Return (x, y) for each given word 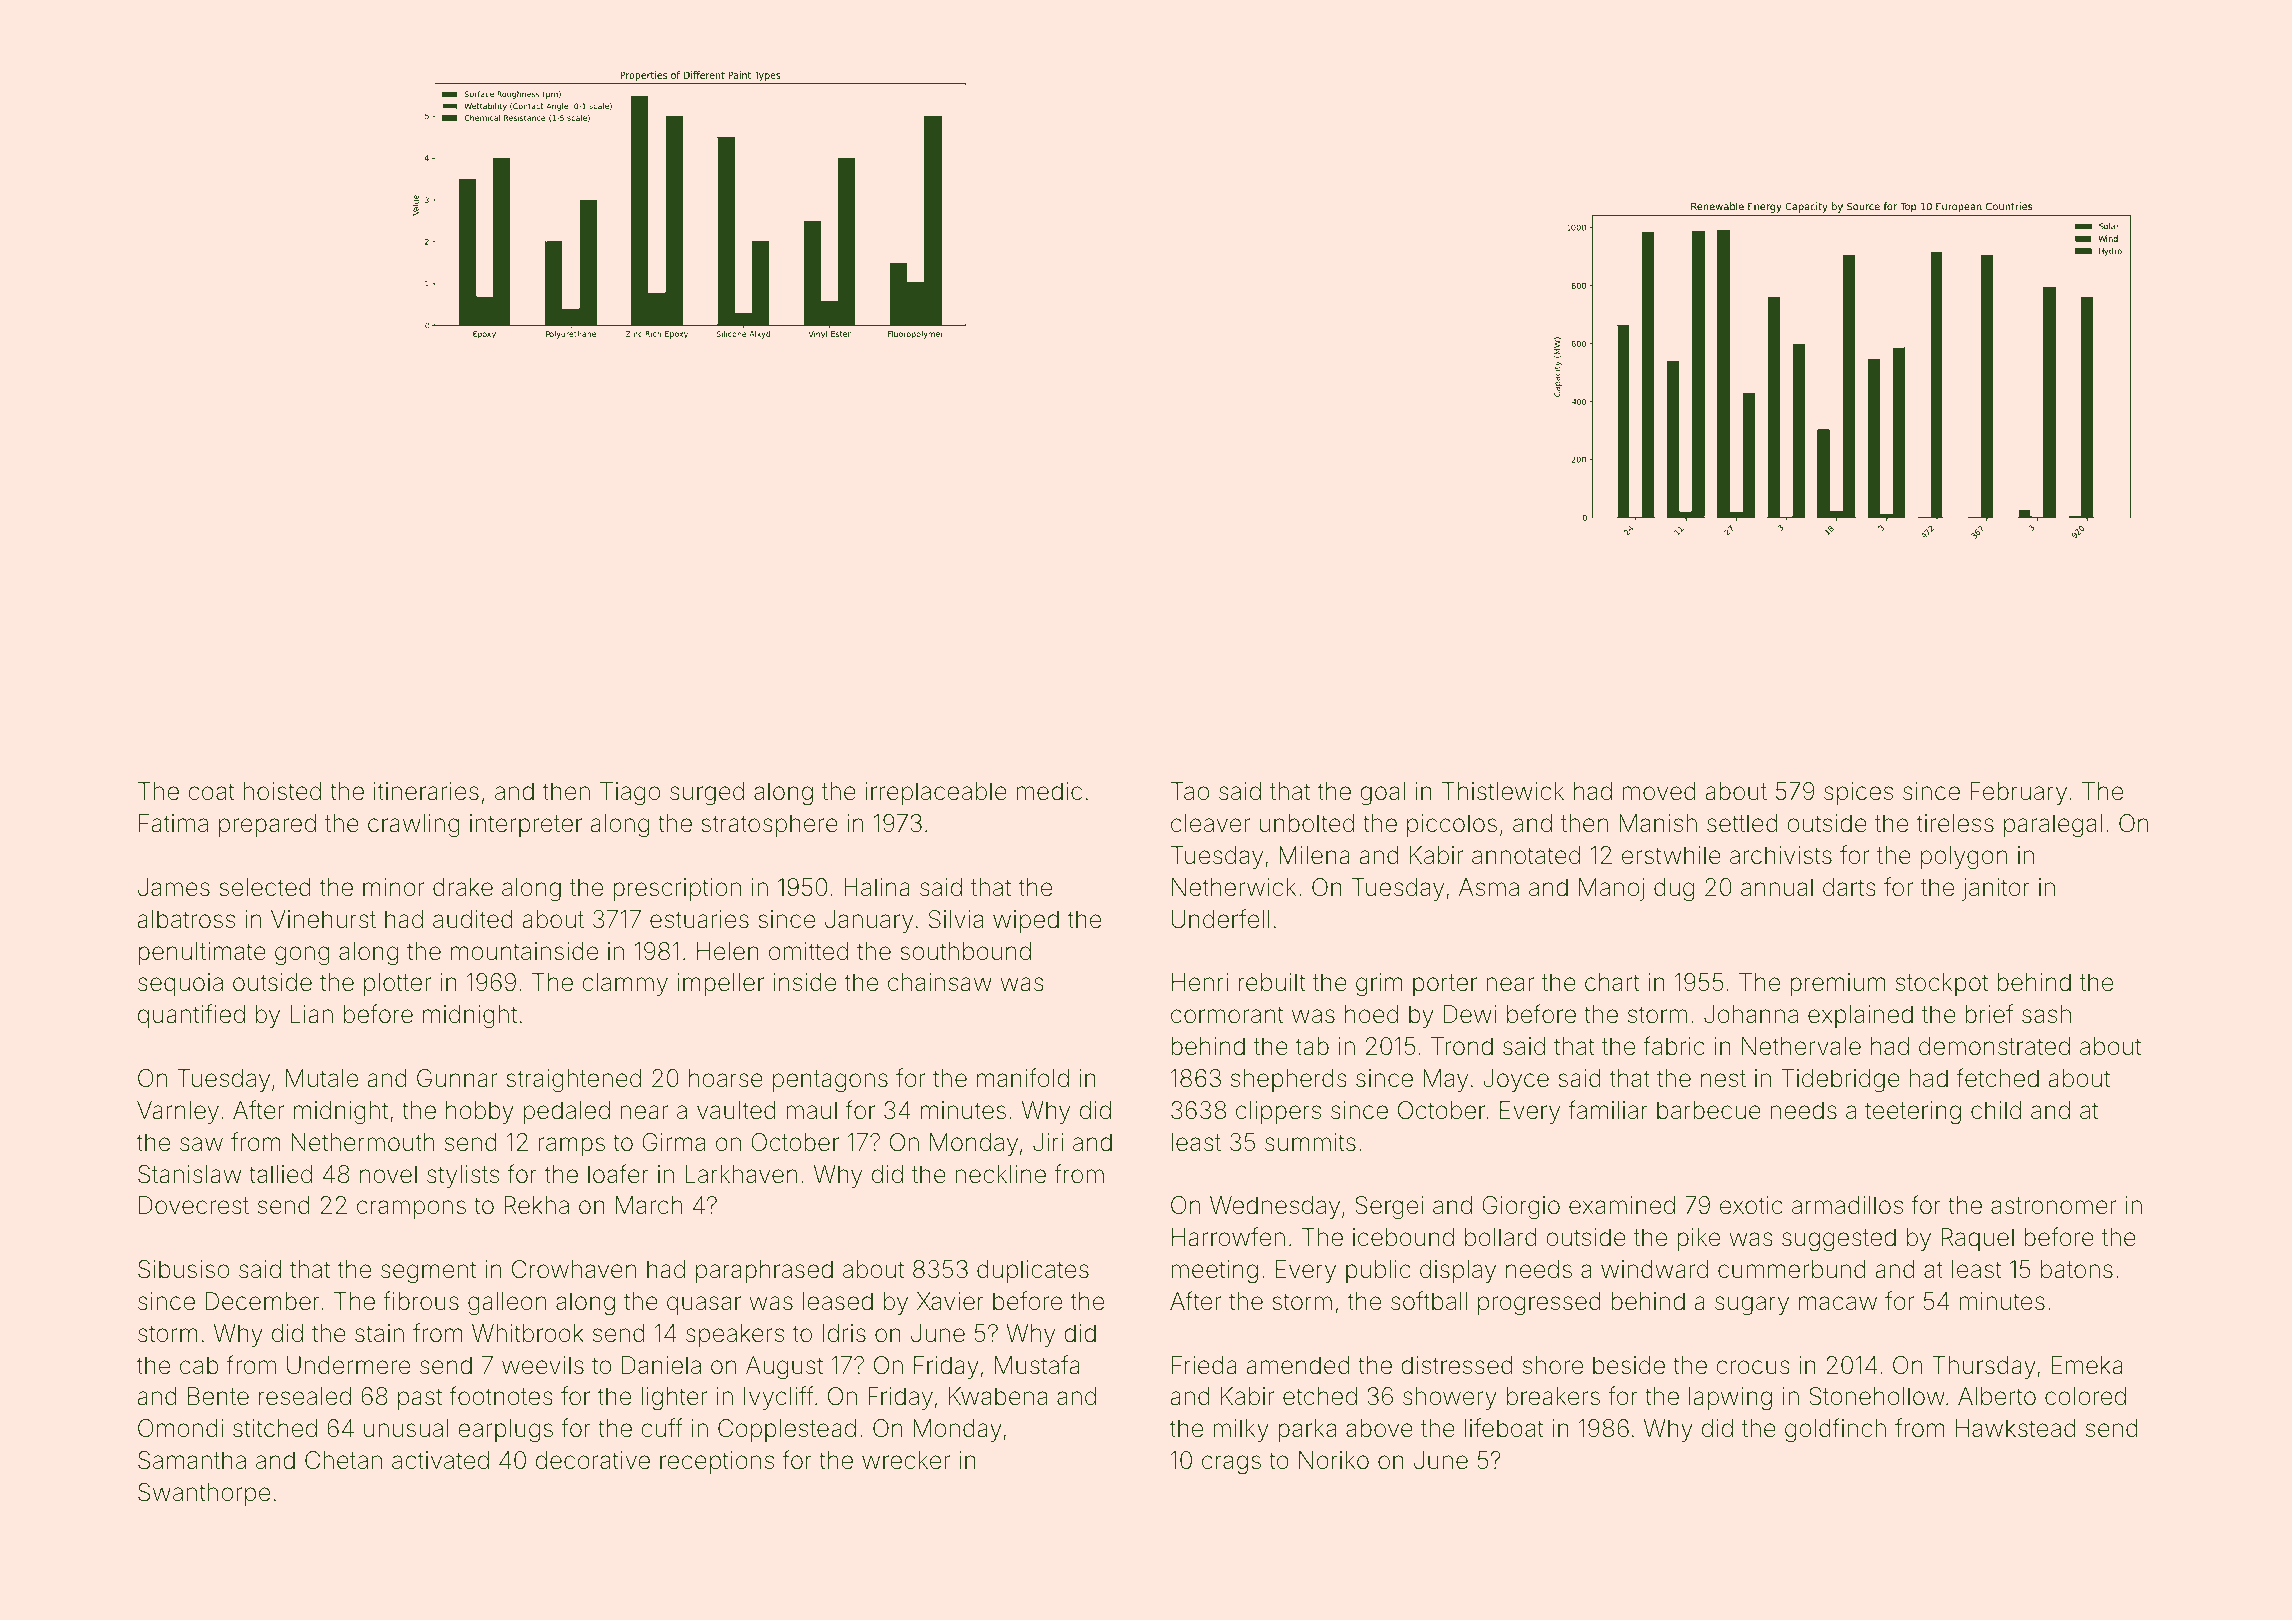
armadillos (1847, 1205)
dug (1674, 890)
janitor (1996, 889)
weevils (543, 1365)
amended (1298, 1365)
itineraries (426, 791)
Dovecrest (194, 1205)
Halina (877, 887)
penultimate (202, 953)
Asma (1489, 887)
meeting (1214, 1272)
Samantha (192, 1460)
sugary (1752, 1306)
